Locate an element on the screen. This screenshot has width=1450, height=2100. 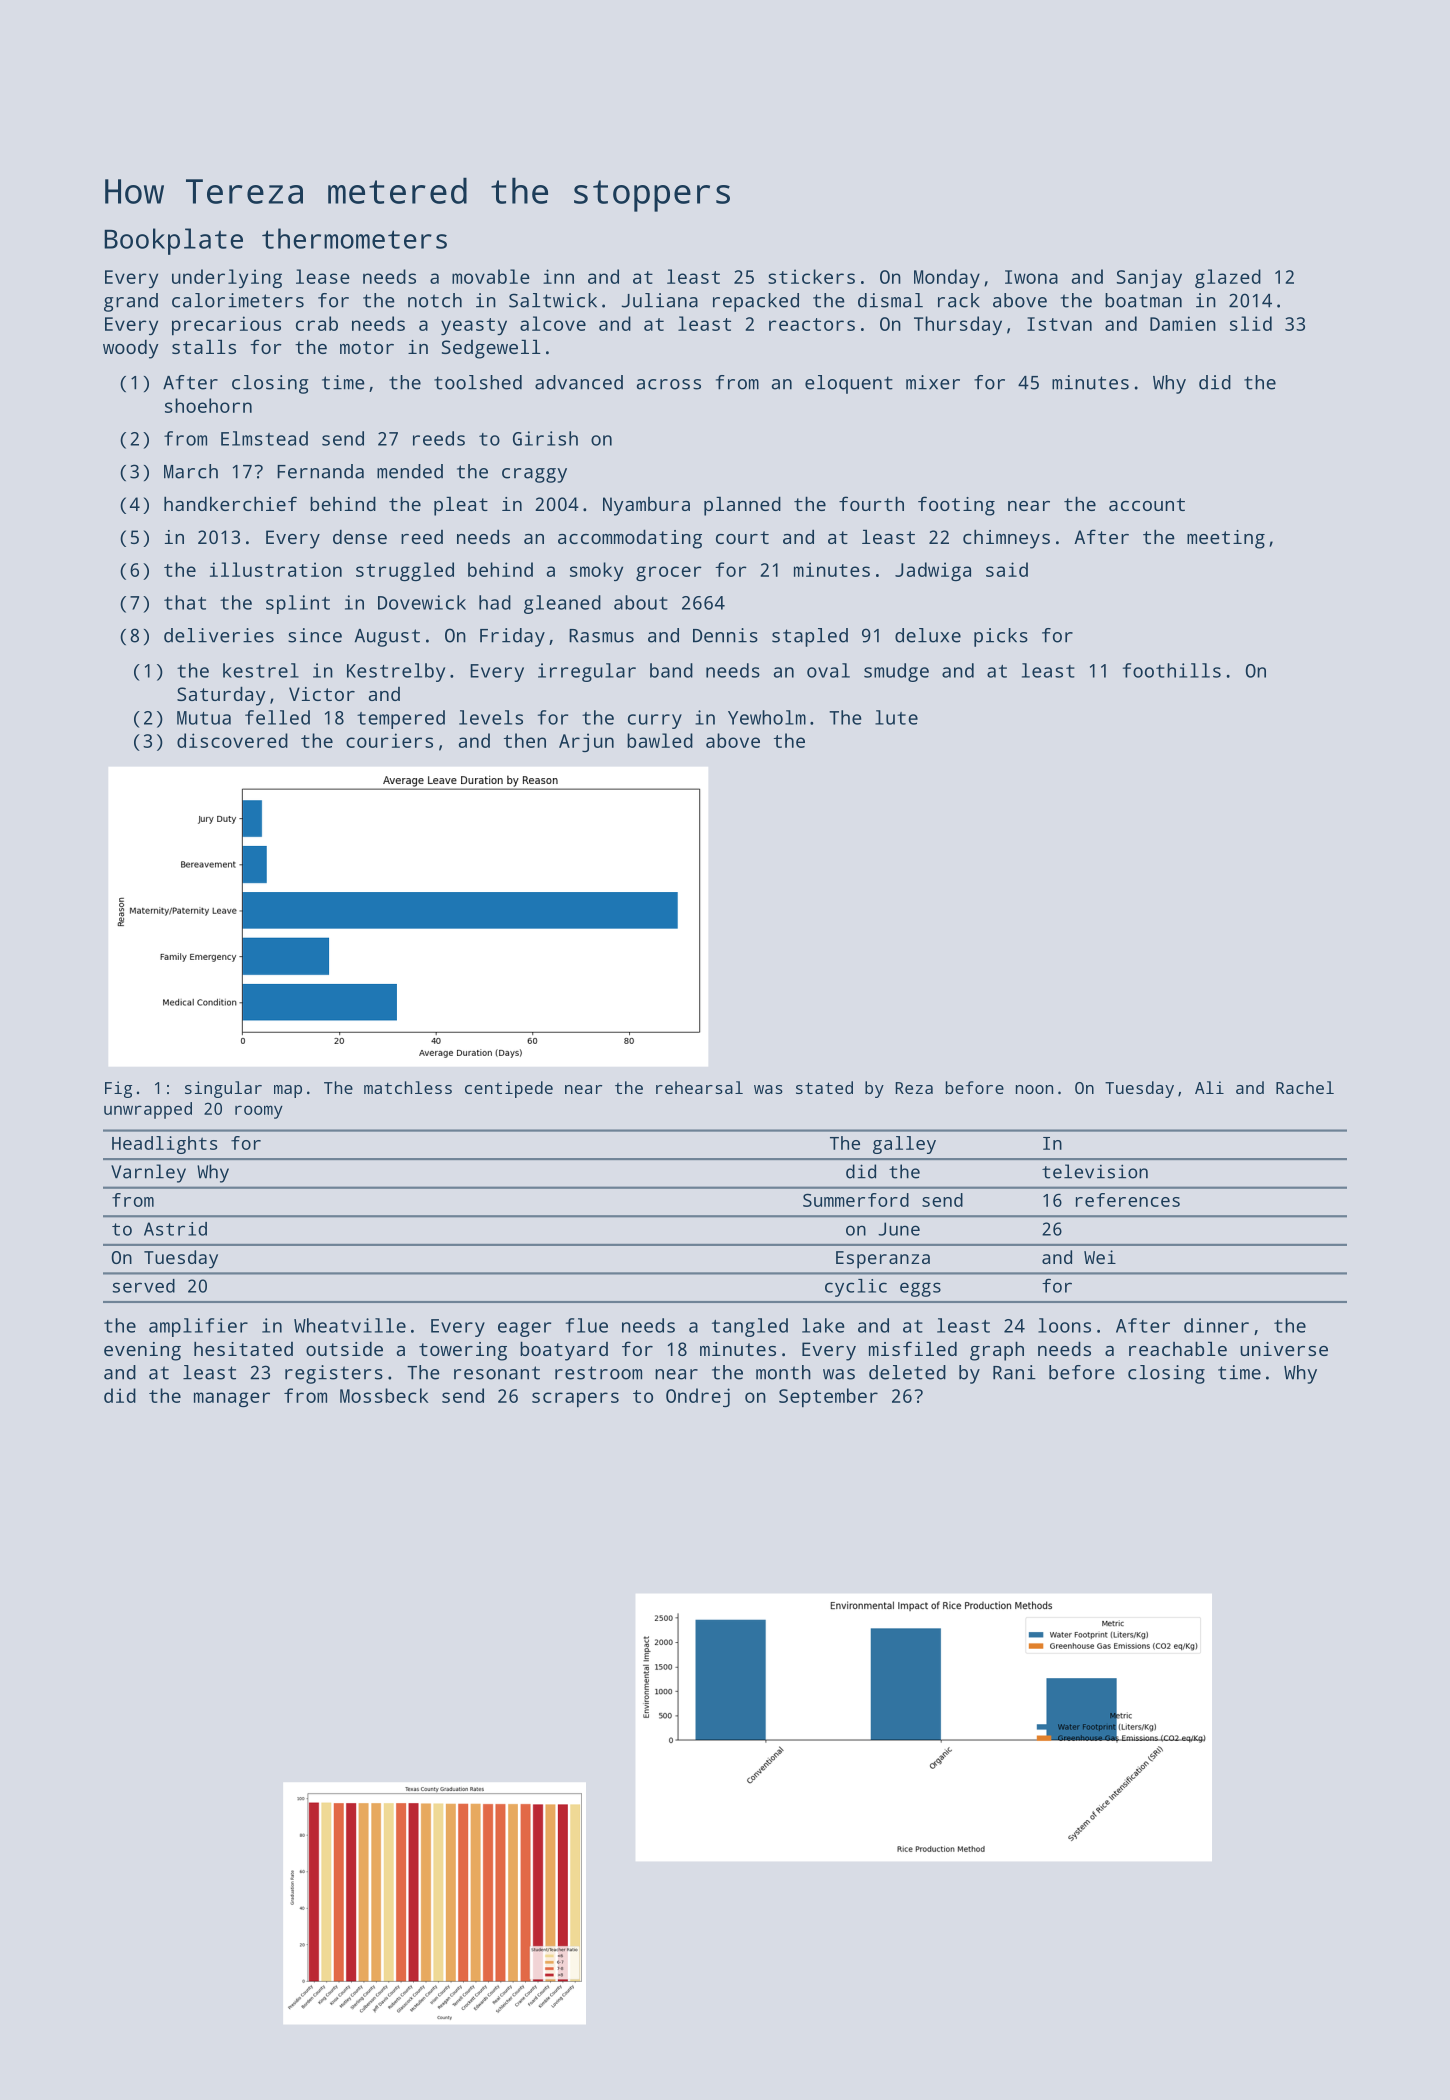
slid is located at coordinates (1251, 323).
